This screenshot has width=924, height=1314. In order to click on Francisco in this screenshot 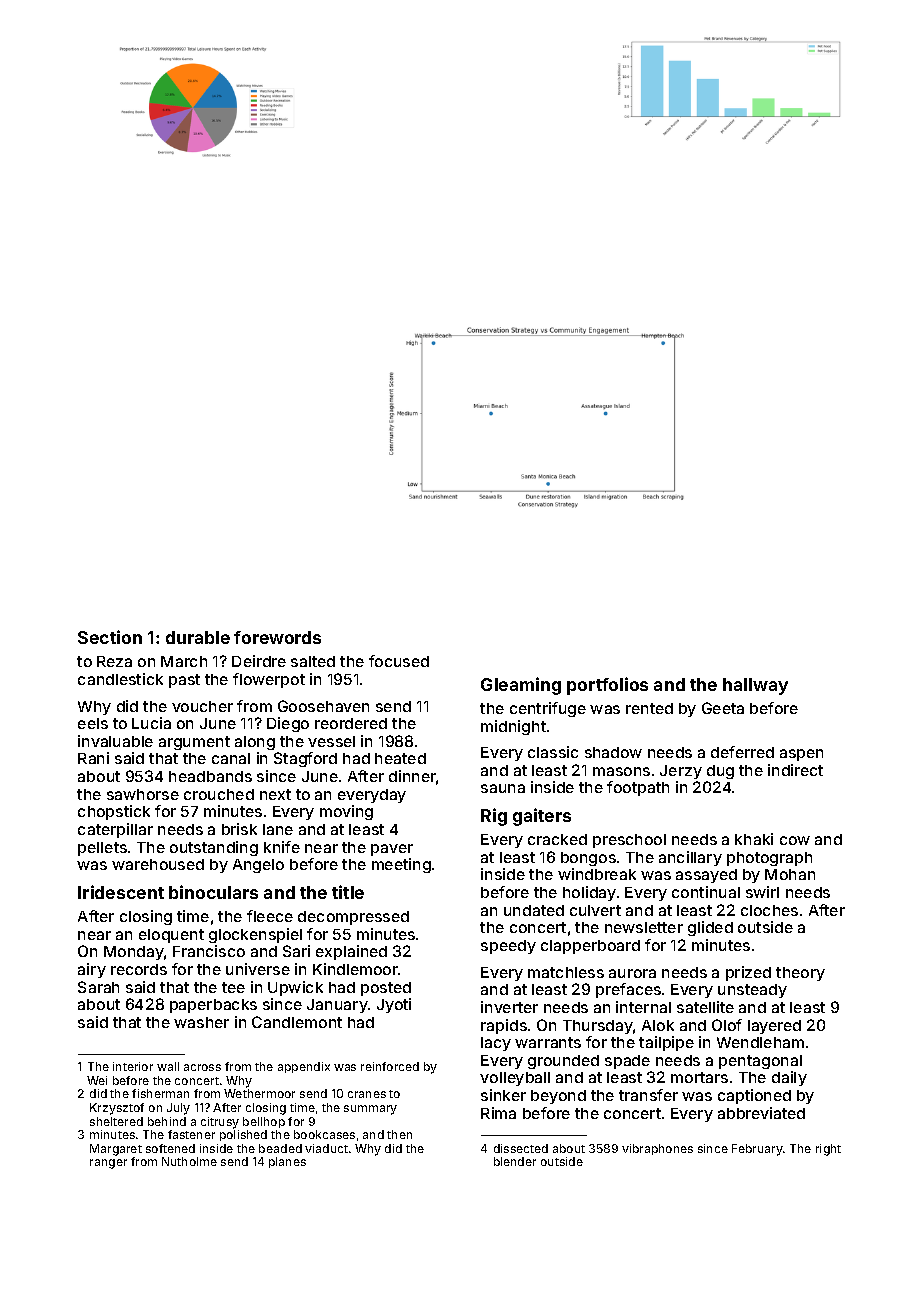, I will do `click(209, 951)`.
